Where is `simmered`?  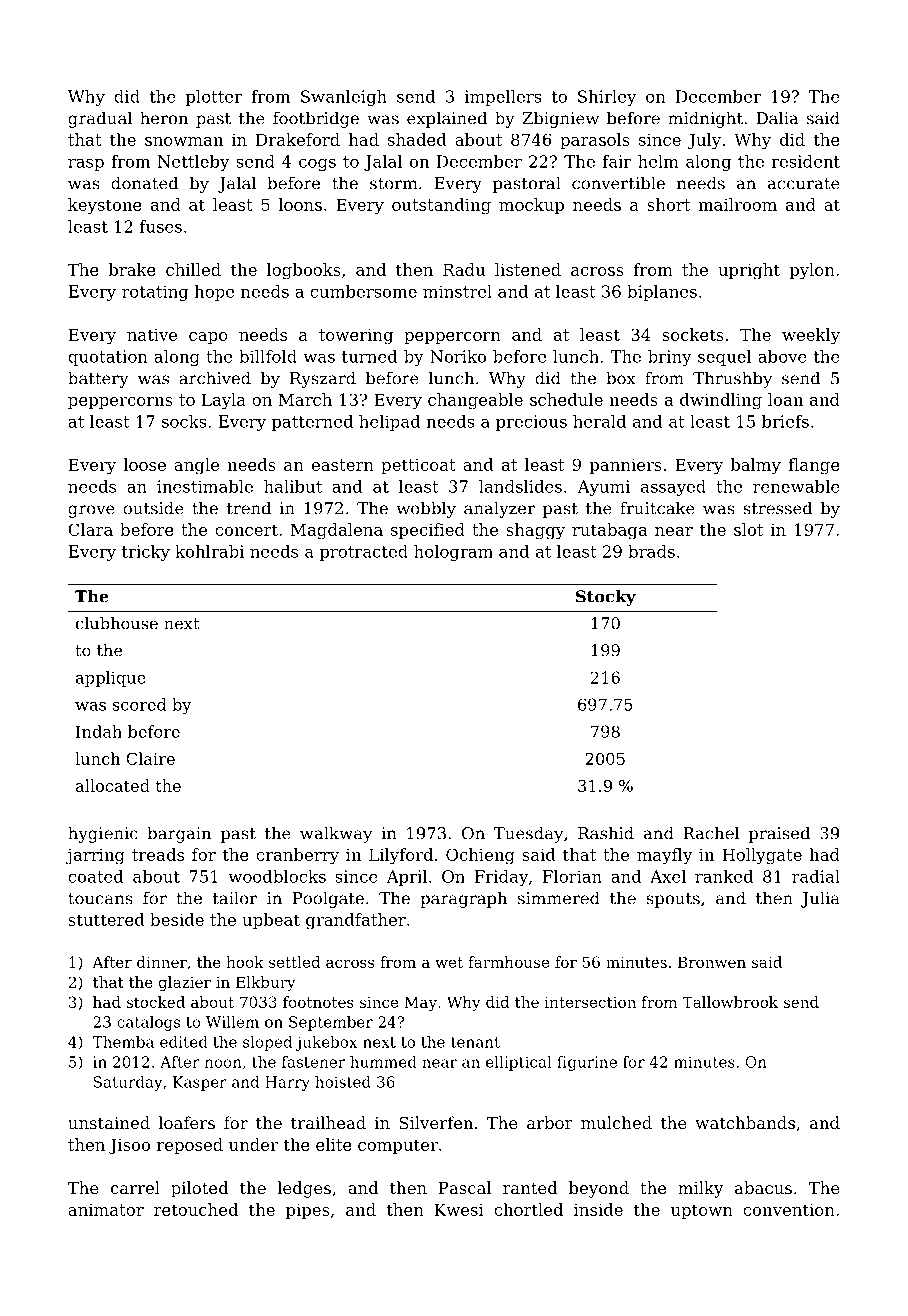 simmered is located at coordinates (559, 898).
